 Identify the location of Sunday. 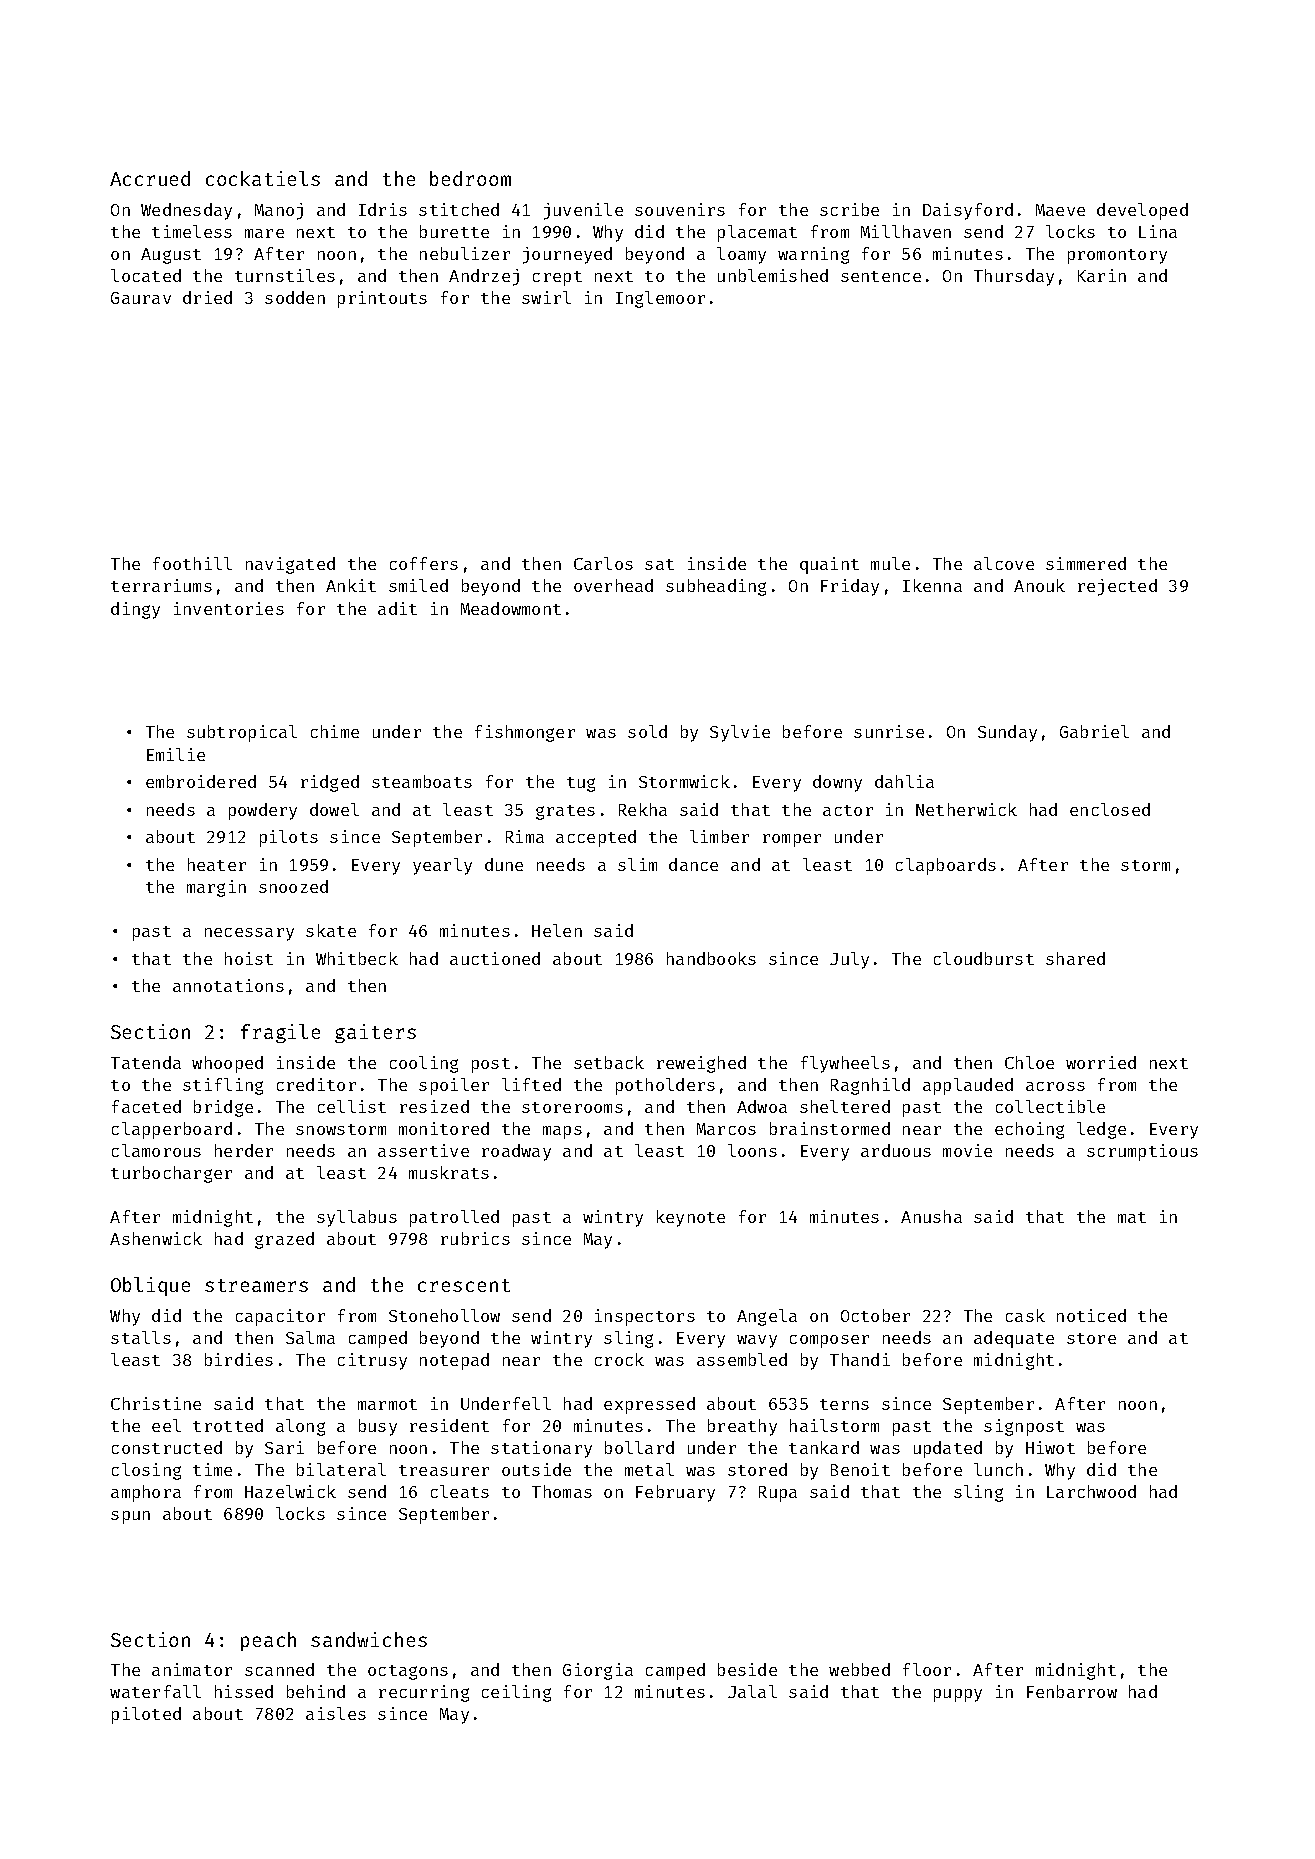
(1007, 733).
